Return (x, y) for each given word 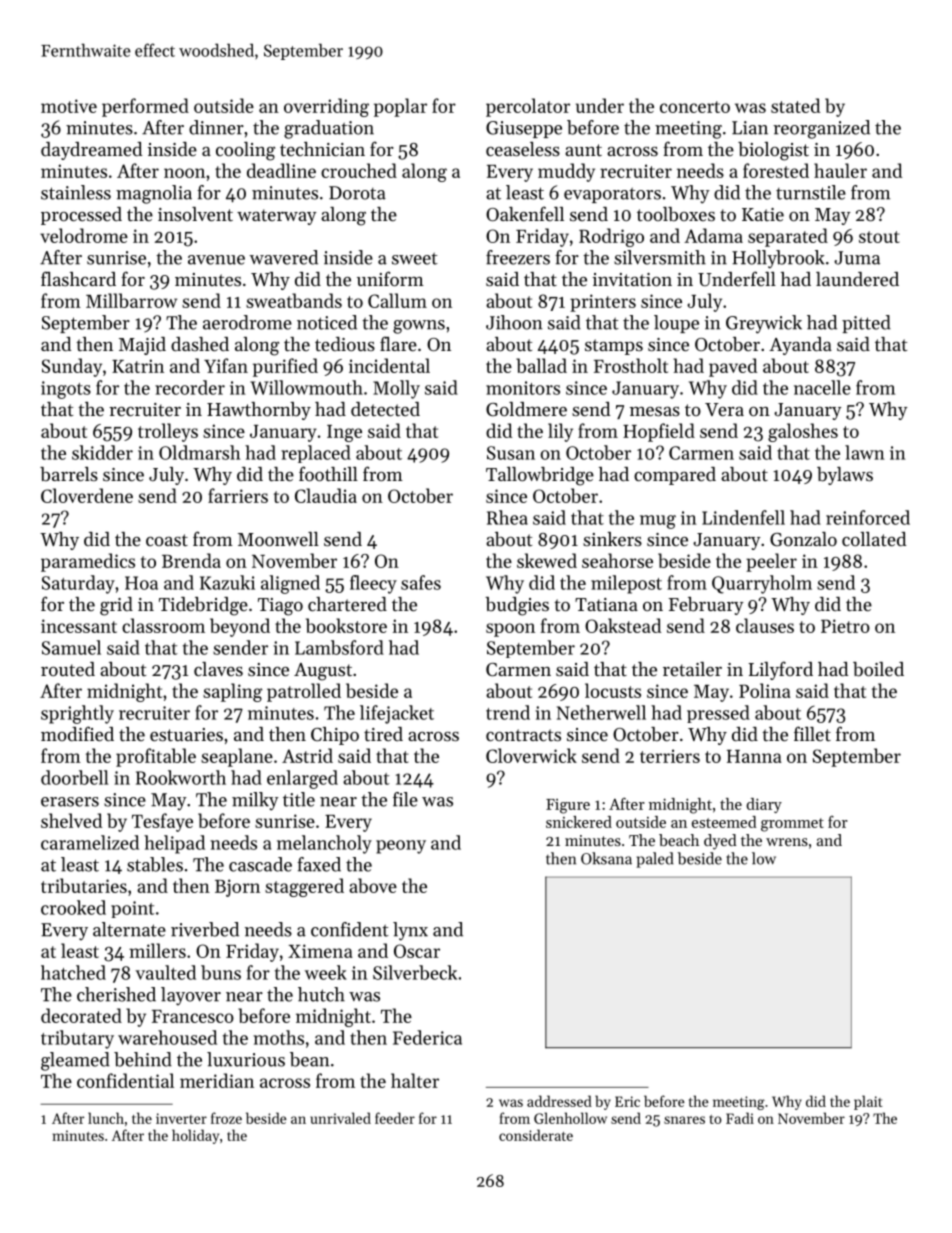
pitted (866, 324)
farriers (238, 495)
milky (255, 801)
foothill (328, 473)
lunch (106, 1118)
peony (401, 847)
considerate (536, 1135)
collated (874, 539)
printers (603, 303)
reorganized (821, 129)
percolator (528, 107)
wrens (787, 842)
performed (145, 107)
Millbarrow (131, 300)
